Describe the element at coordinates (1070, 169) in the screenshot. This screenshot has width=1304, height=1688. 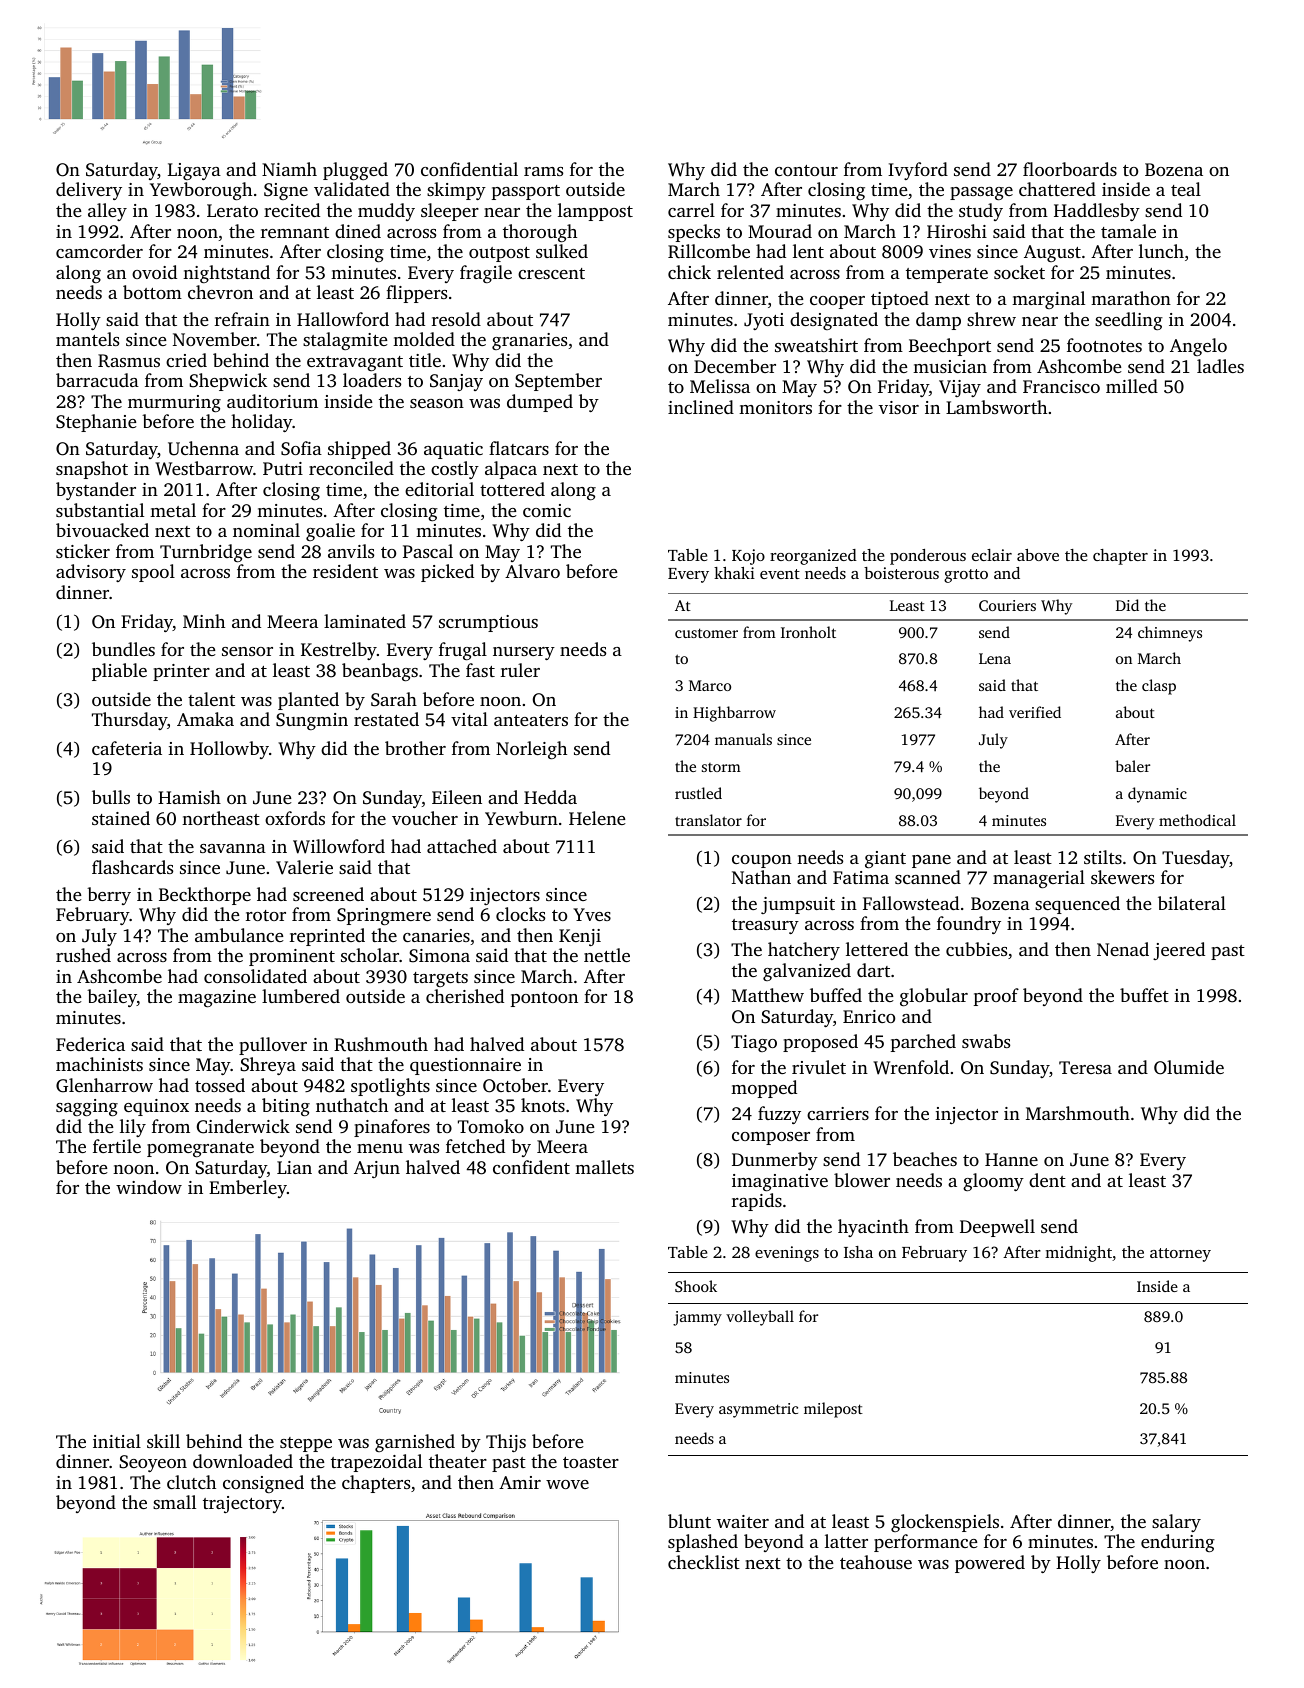
I see `floorboards` at that location.
